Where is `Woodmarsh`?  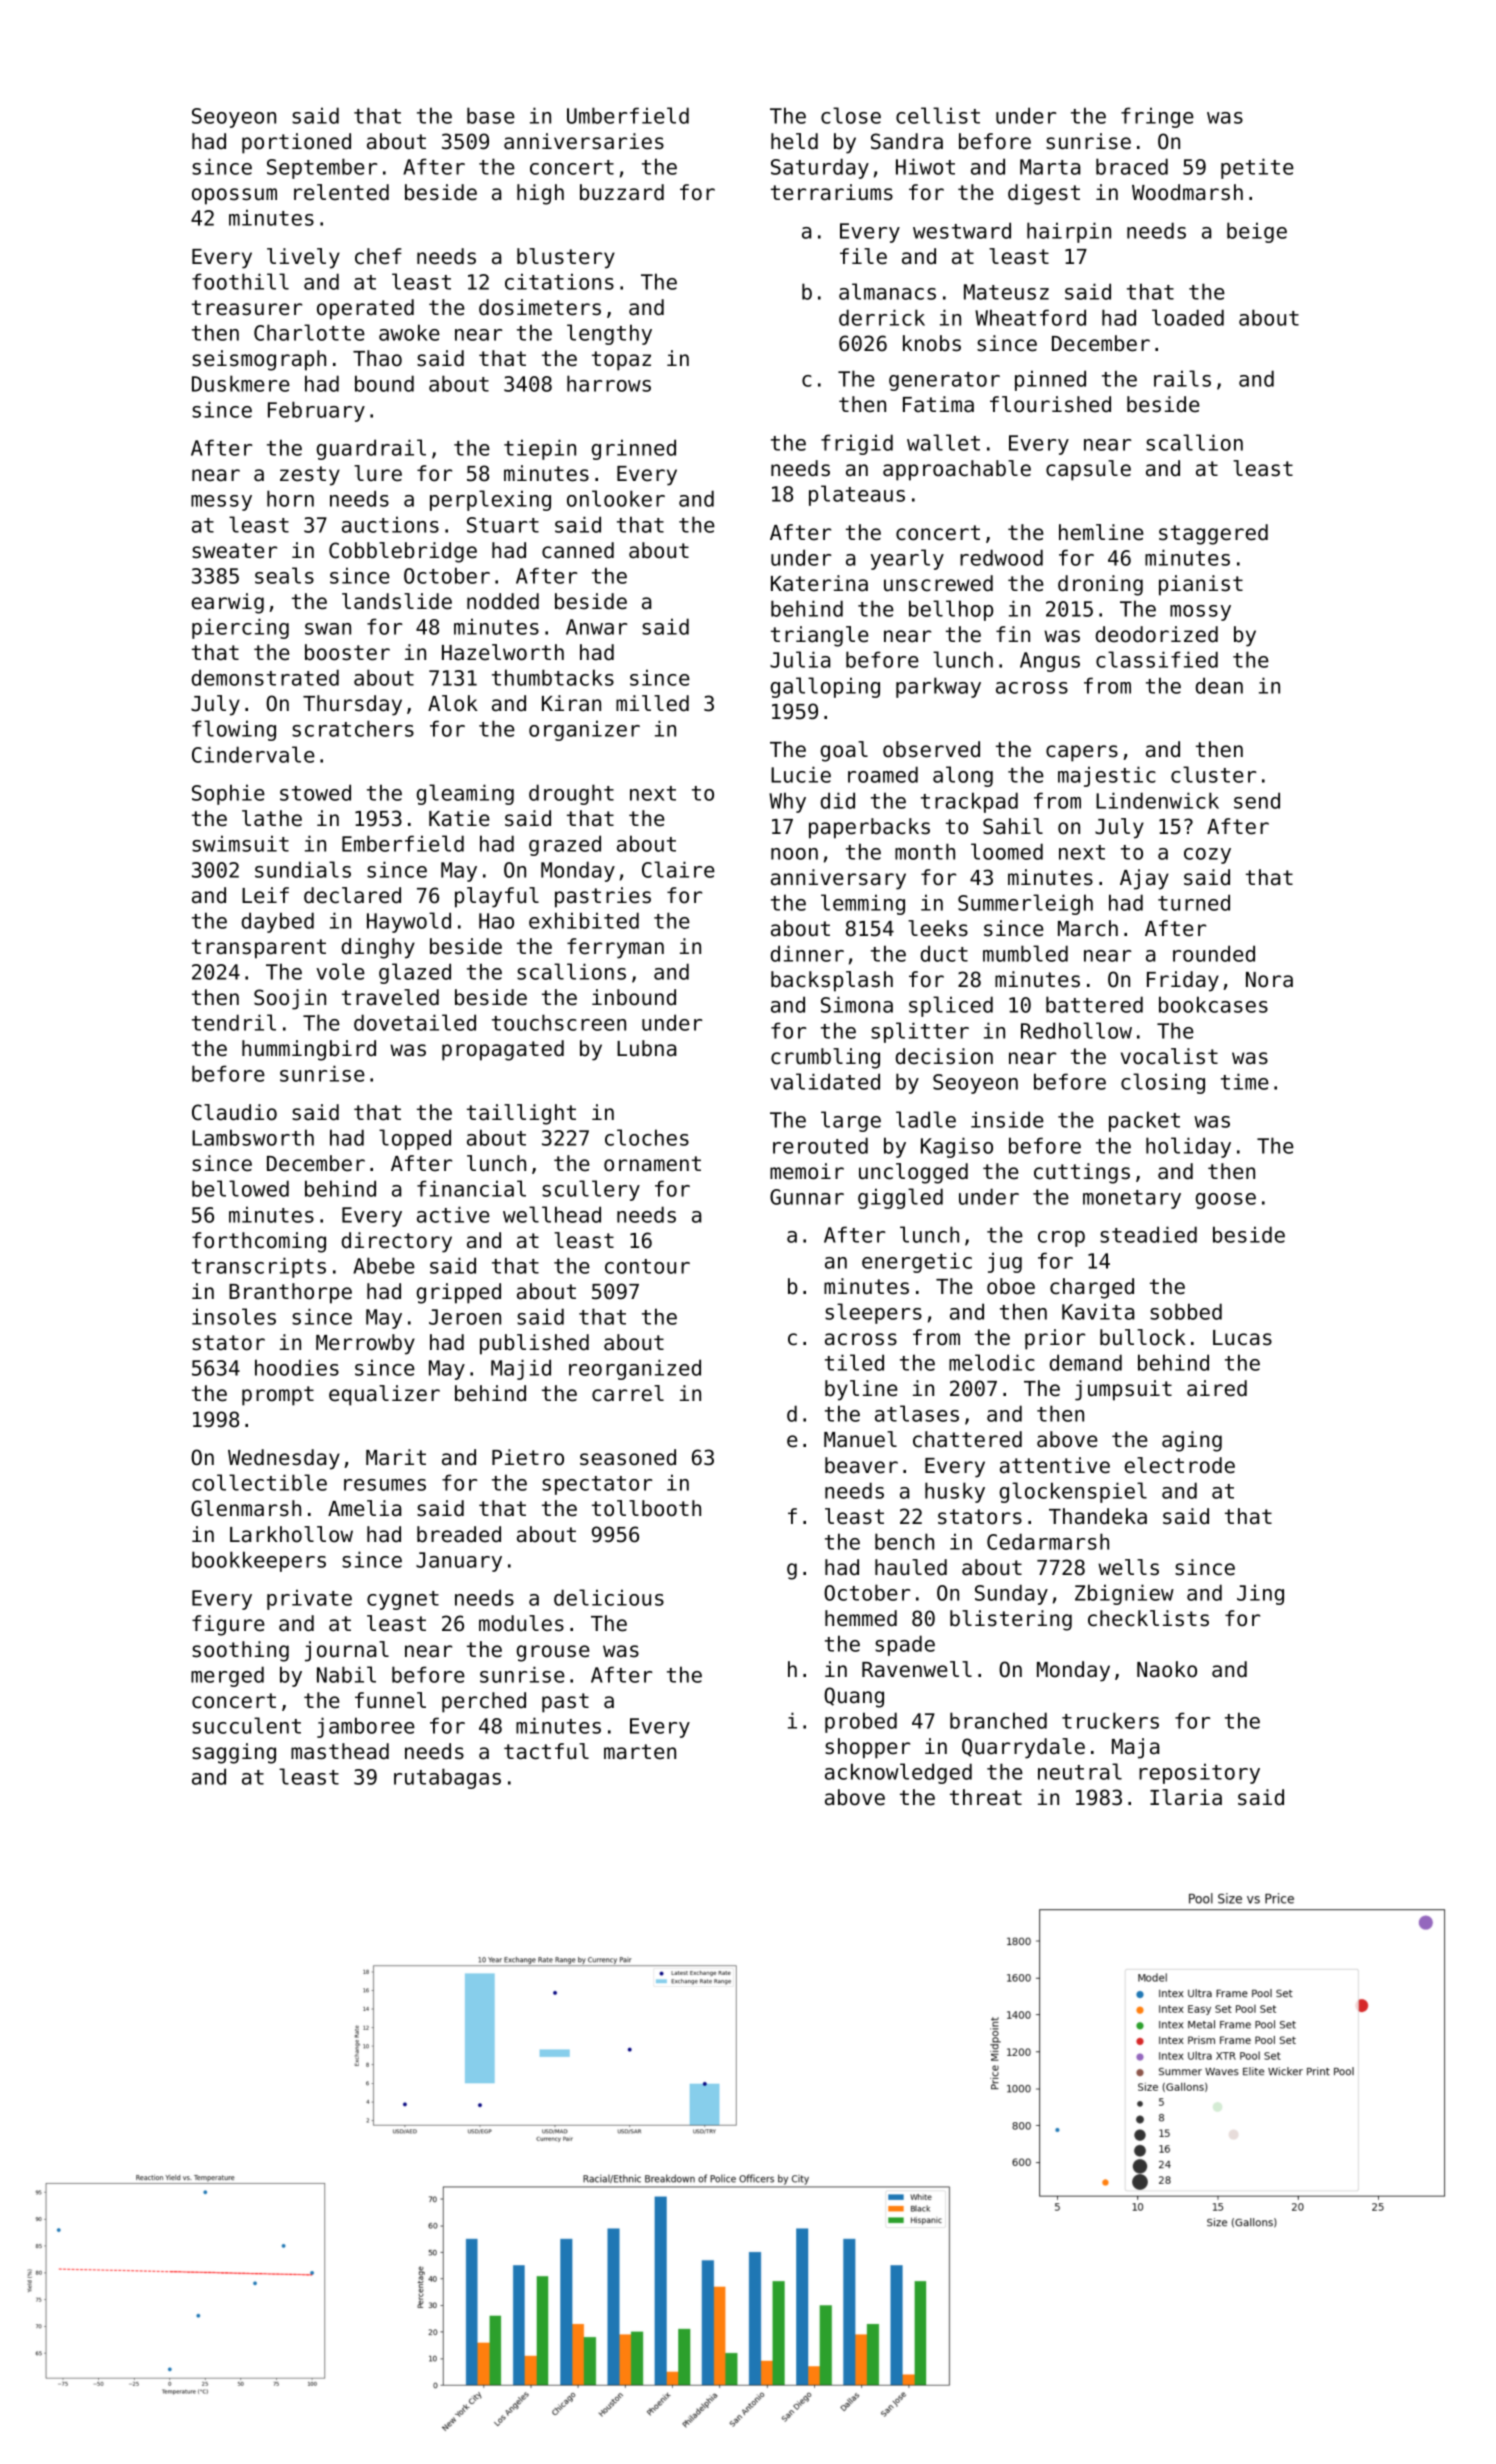
Woodmarsh is located at coordinates (1187, 192).
